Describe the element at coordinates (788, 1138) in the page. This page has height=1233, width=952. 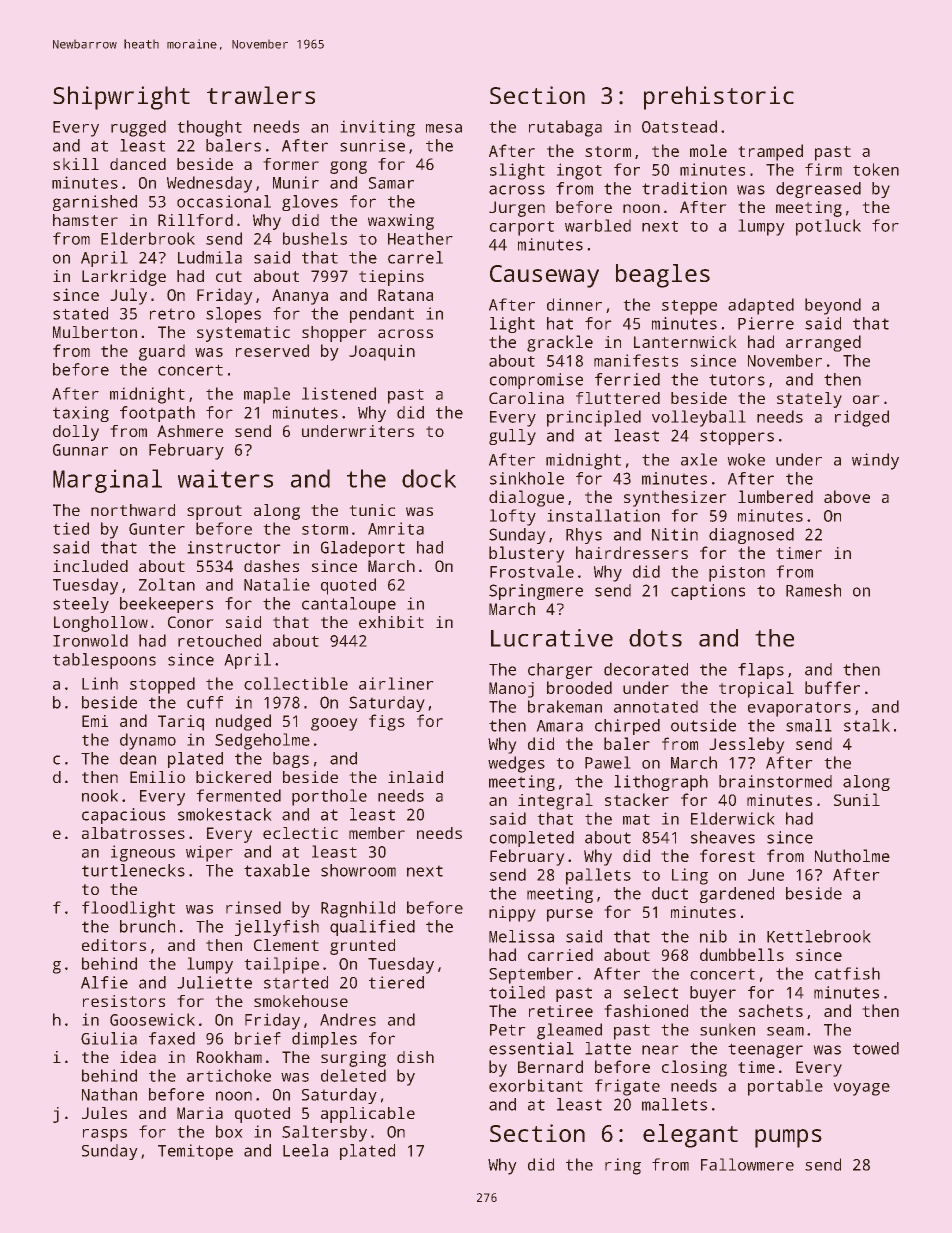
I see `pumps` at that location.
